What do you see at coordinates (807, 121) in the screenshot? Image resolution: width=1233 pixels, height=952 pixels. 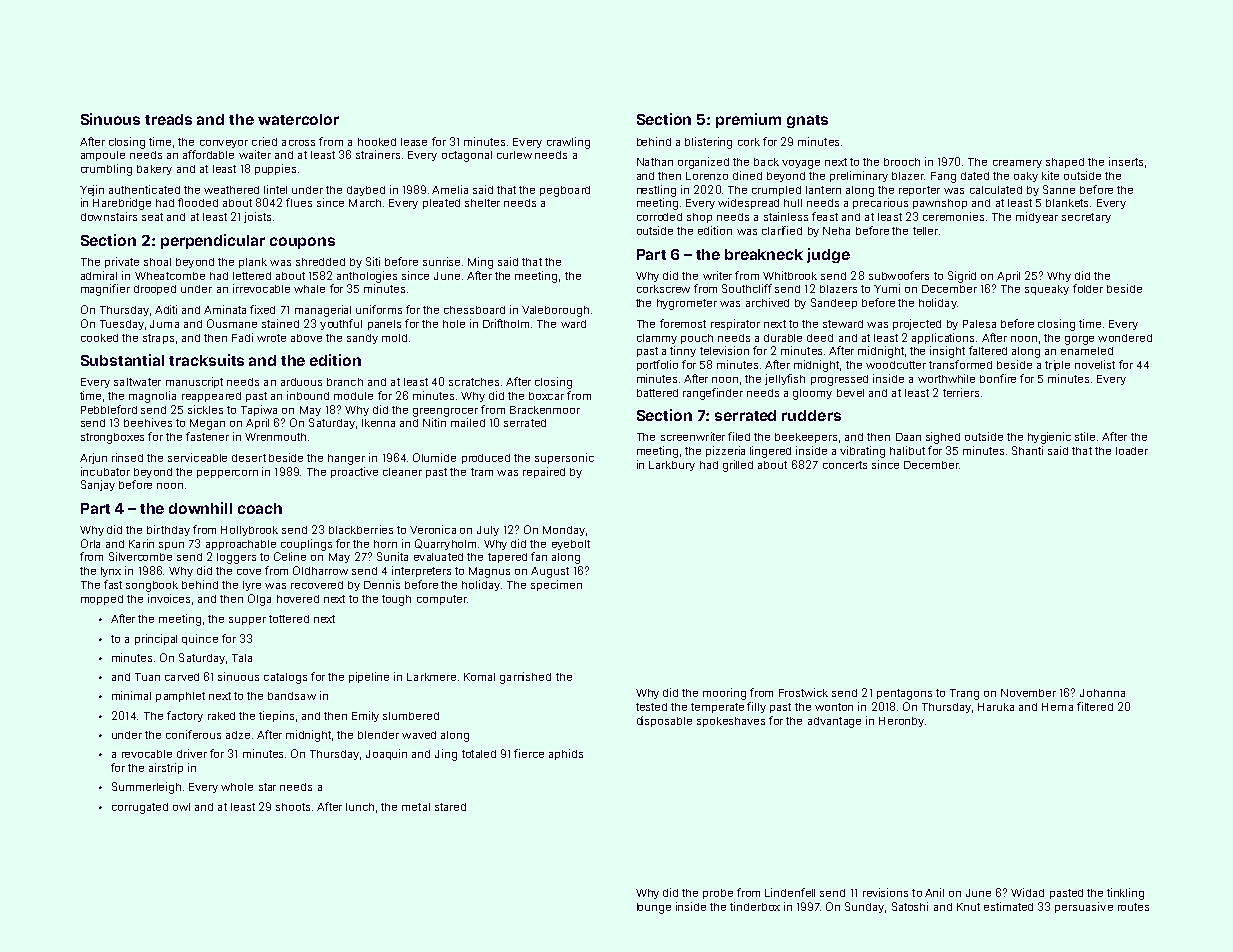 I see `gnats` at bounding box center [807, 121].
